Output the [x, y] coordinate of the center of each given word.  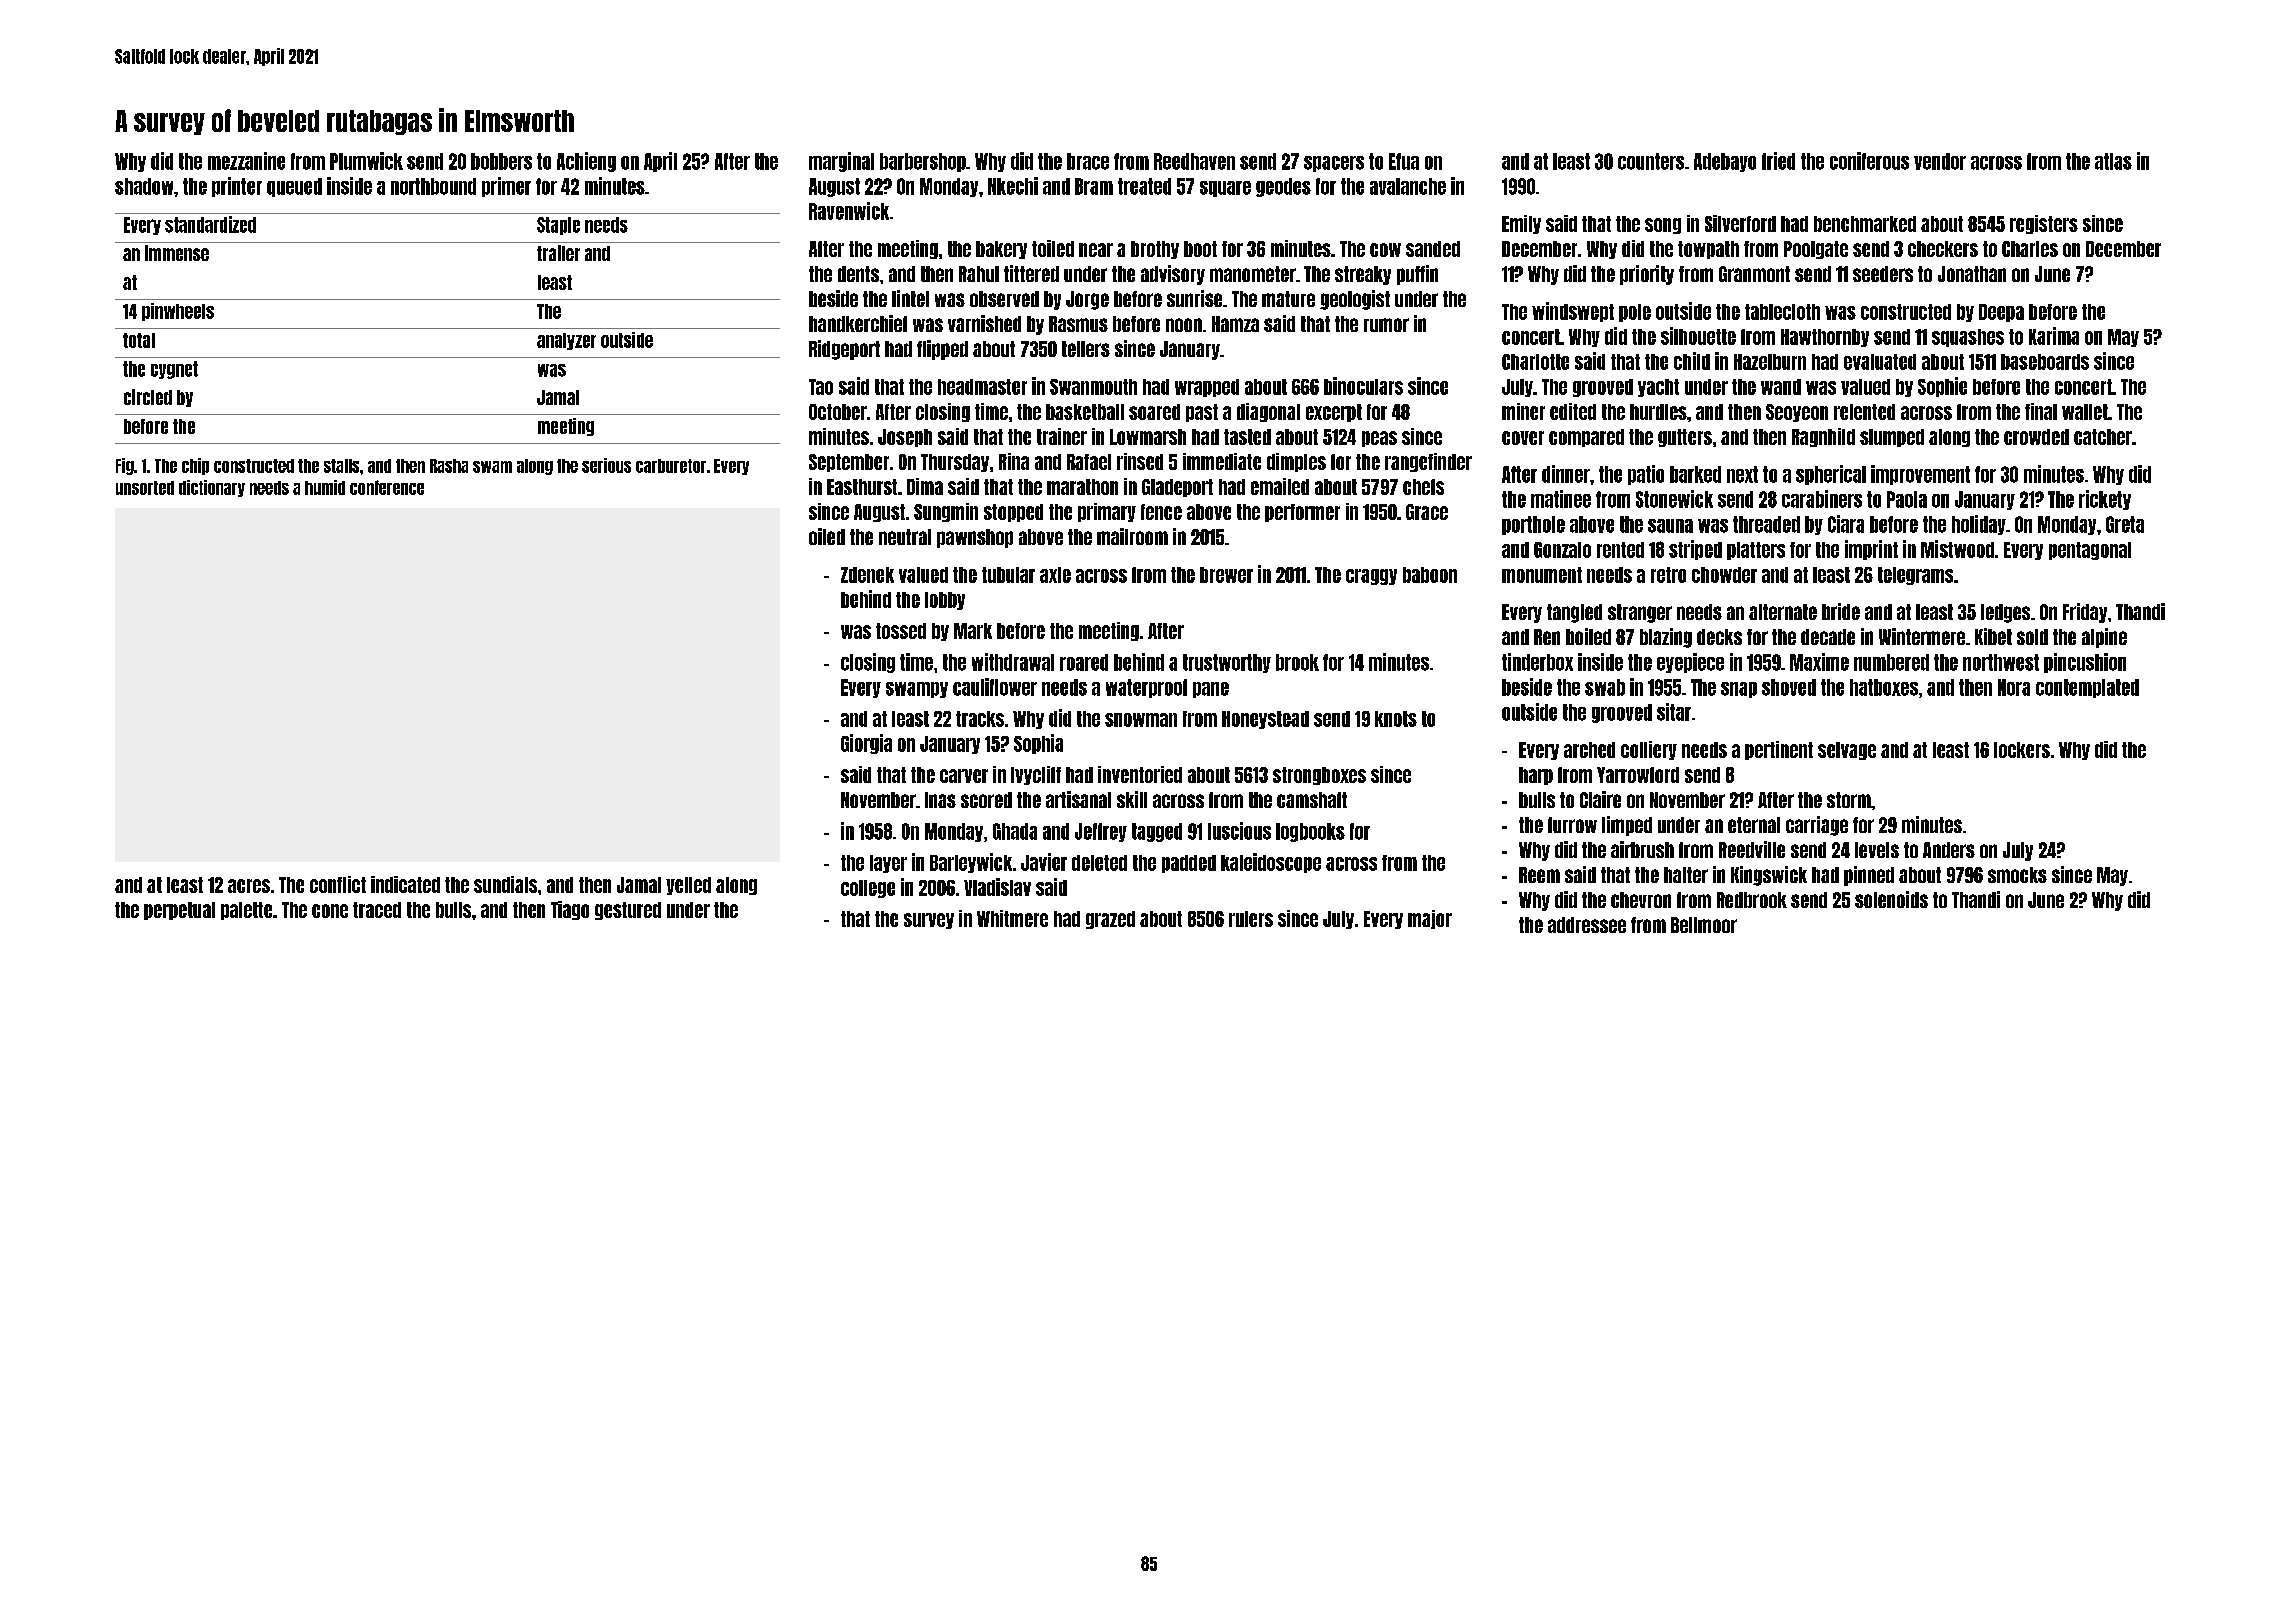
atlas [2113, 161]
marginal [841, 162]
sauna [1670, 526]
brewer [1226, 575]
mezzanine [246, 161]
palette [246, 911]
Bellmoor [1704, 925]
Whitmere [1012, 918]
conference [387, 487]
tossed [901, 631]
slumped [1892, 438]
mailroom [1132, 536]
